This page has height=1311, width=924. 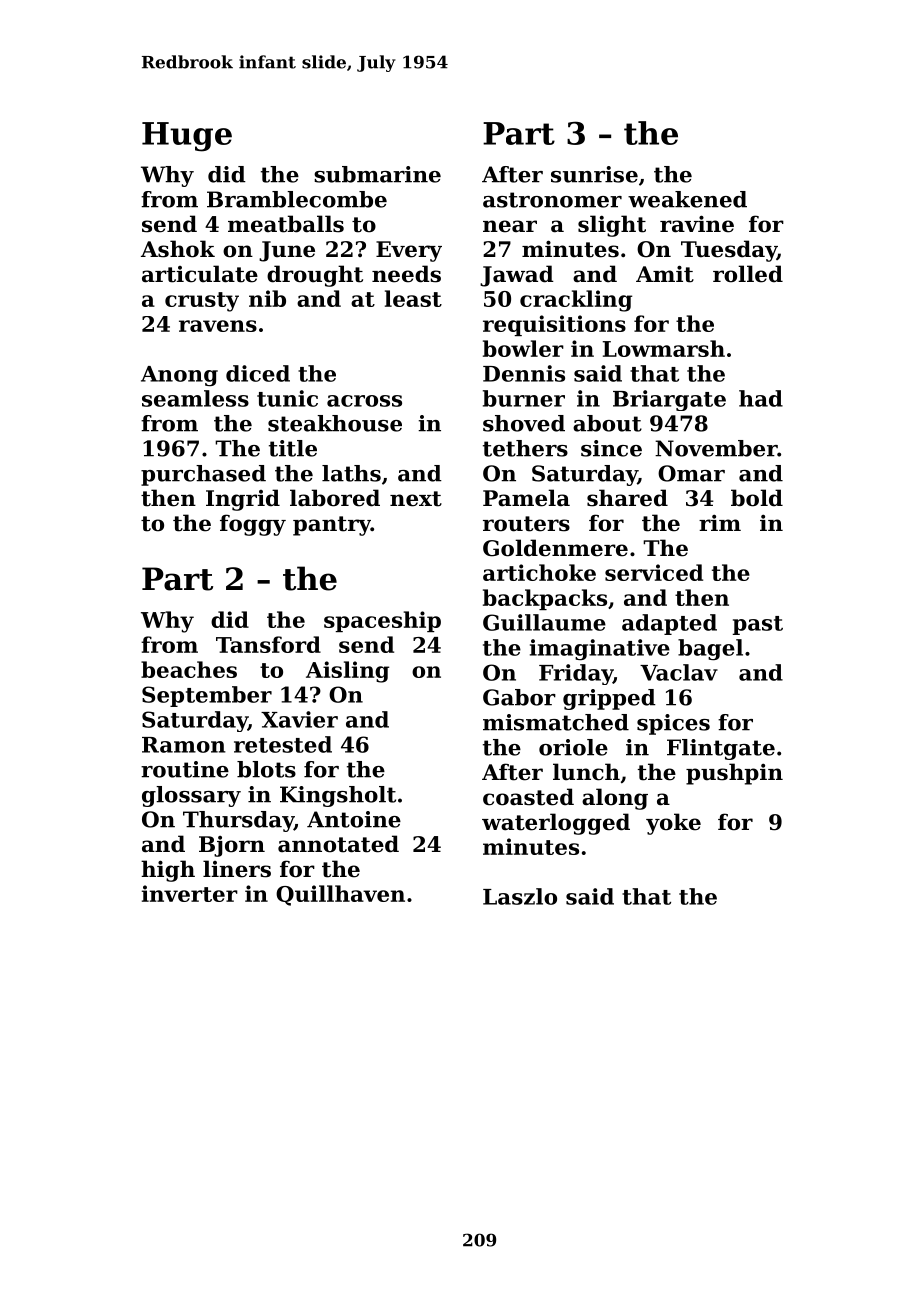 I want to click on Gabor, so click(x=519, y=697).
